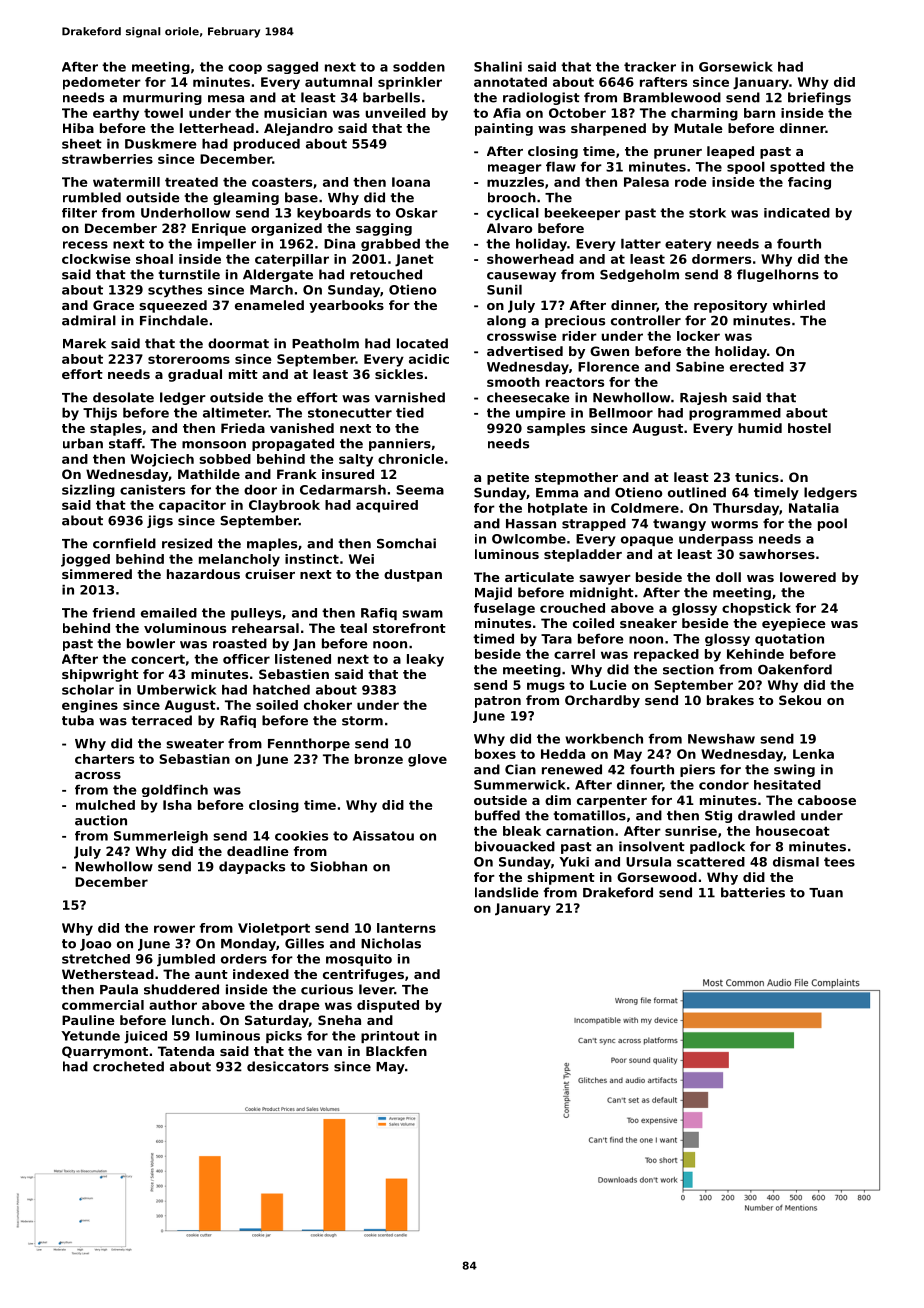 The width and height of the page is (924, 1308). What do you see at coordinates (163, 113) in the page?
I see `towel` at bounding box center [163, 113].
